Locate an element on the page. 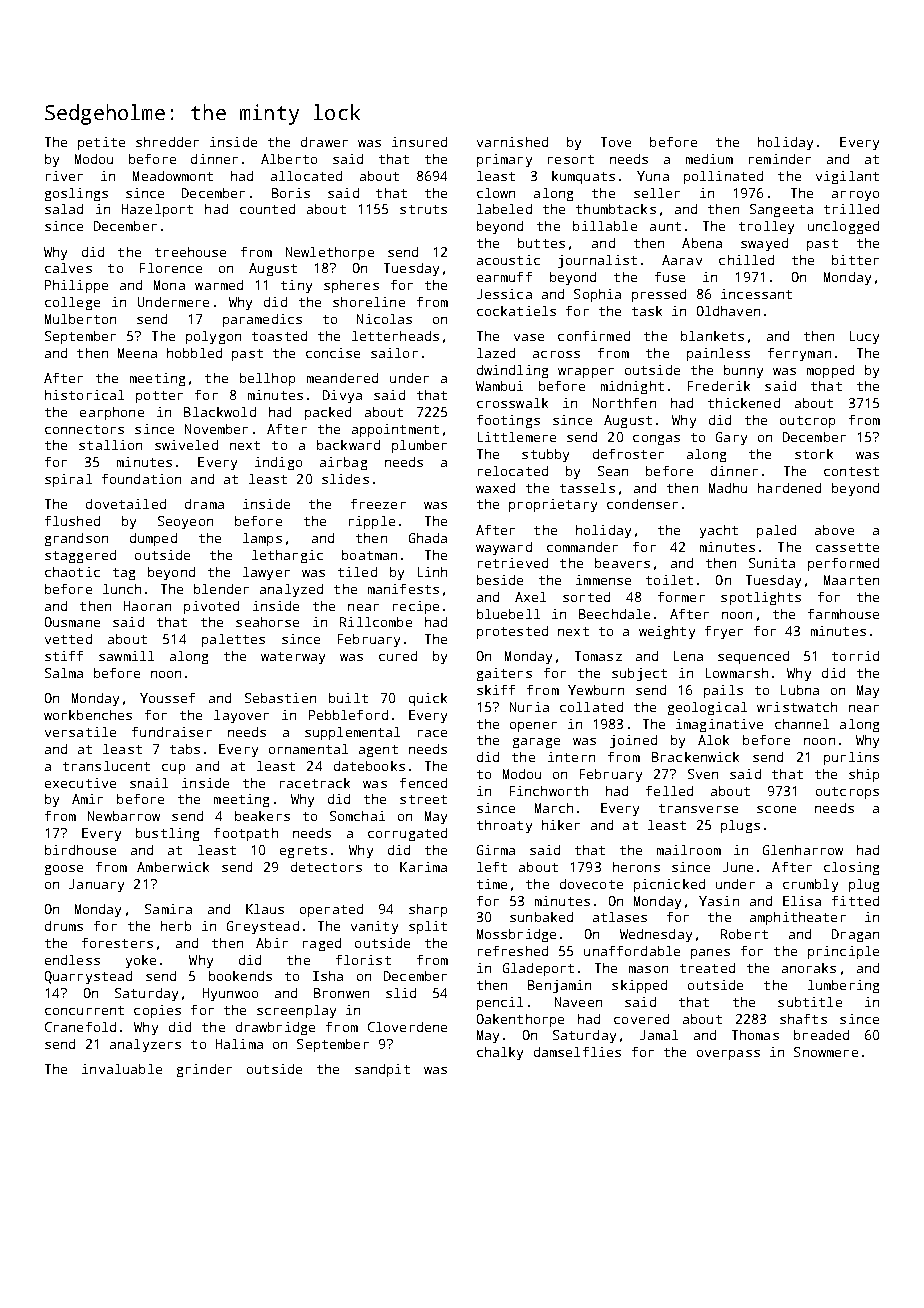  refreshed is located at coordinates (513, 951).
